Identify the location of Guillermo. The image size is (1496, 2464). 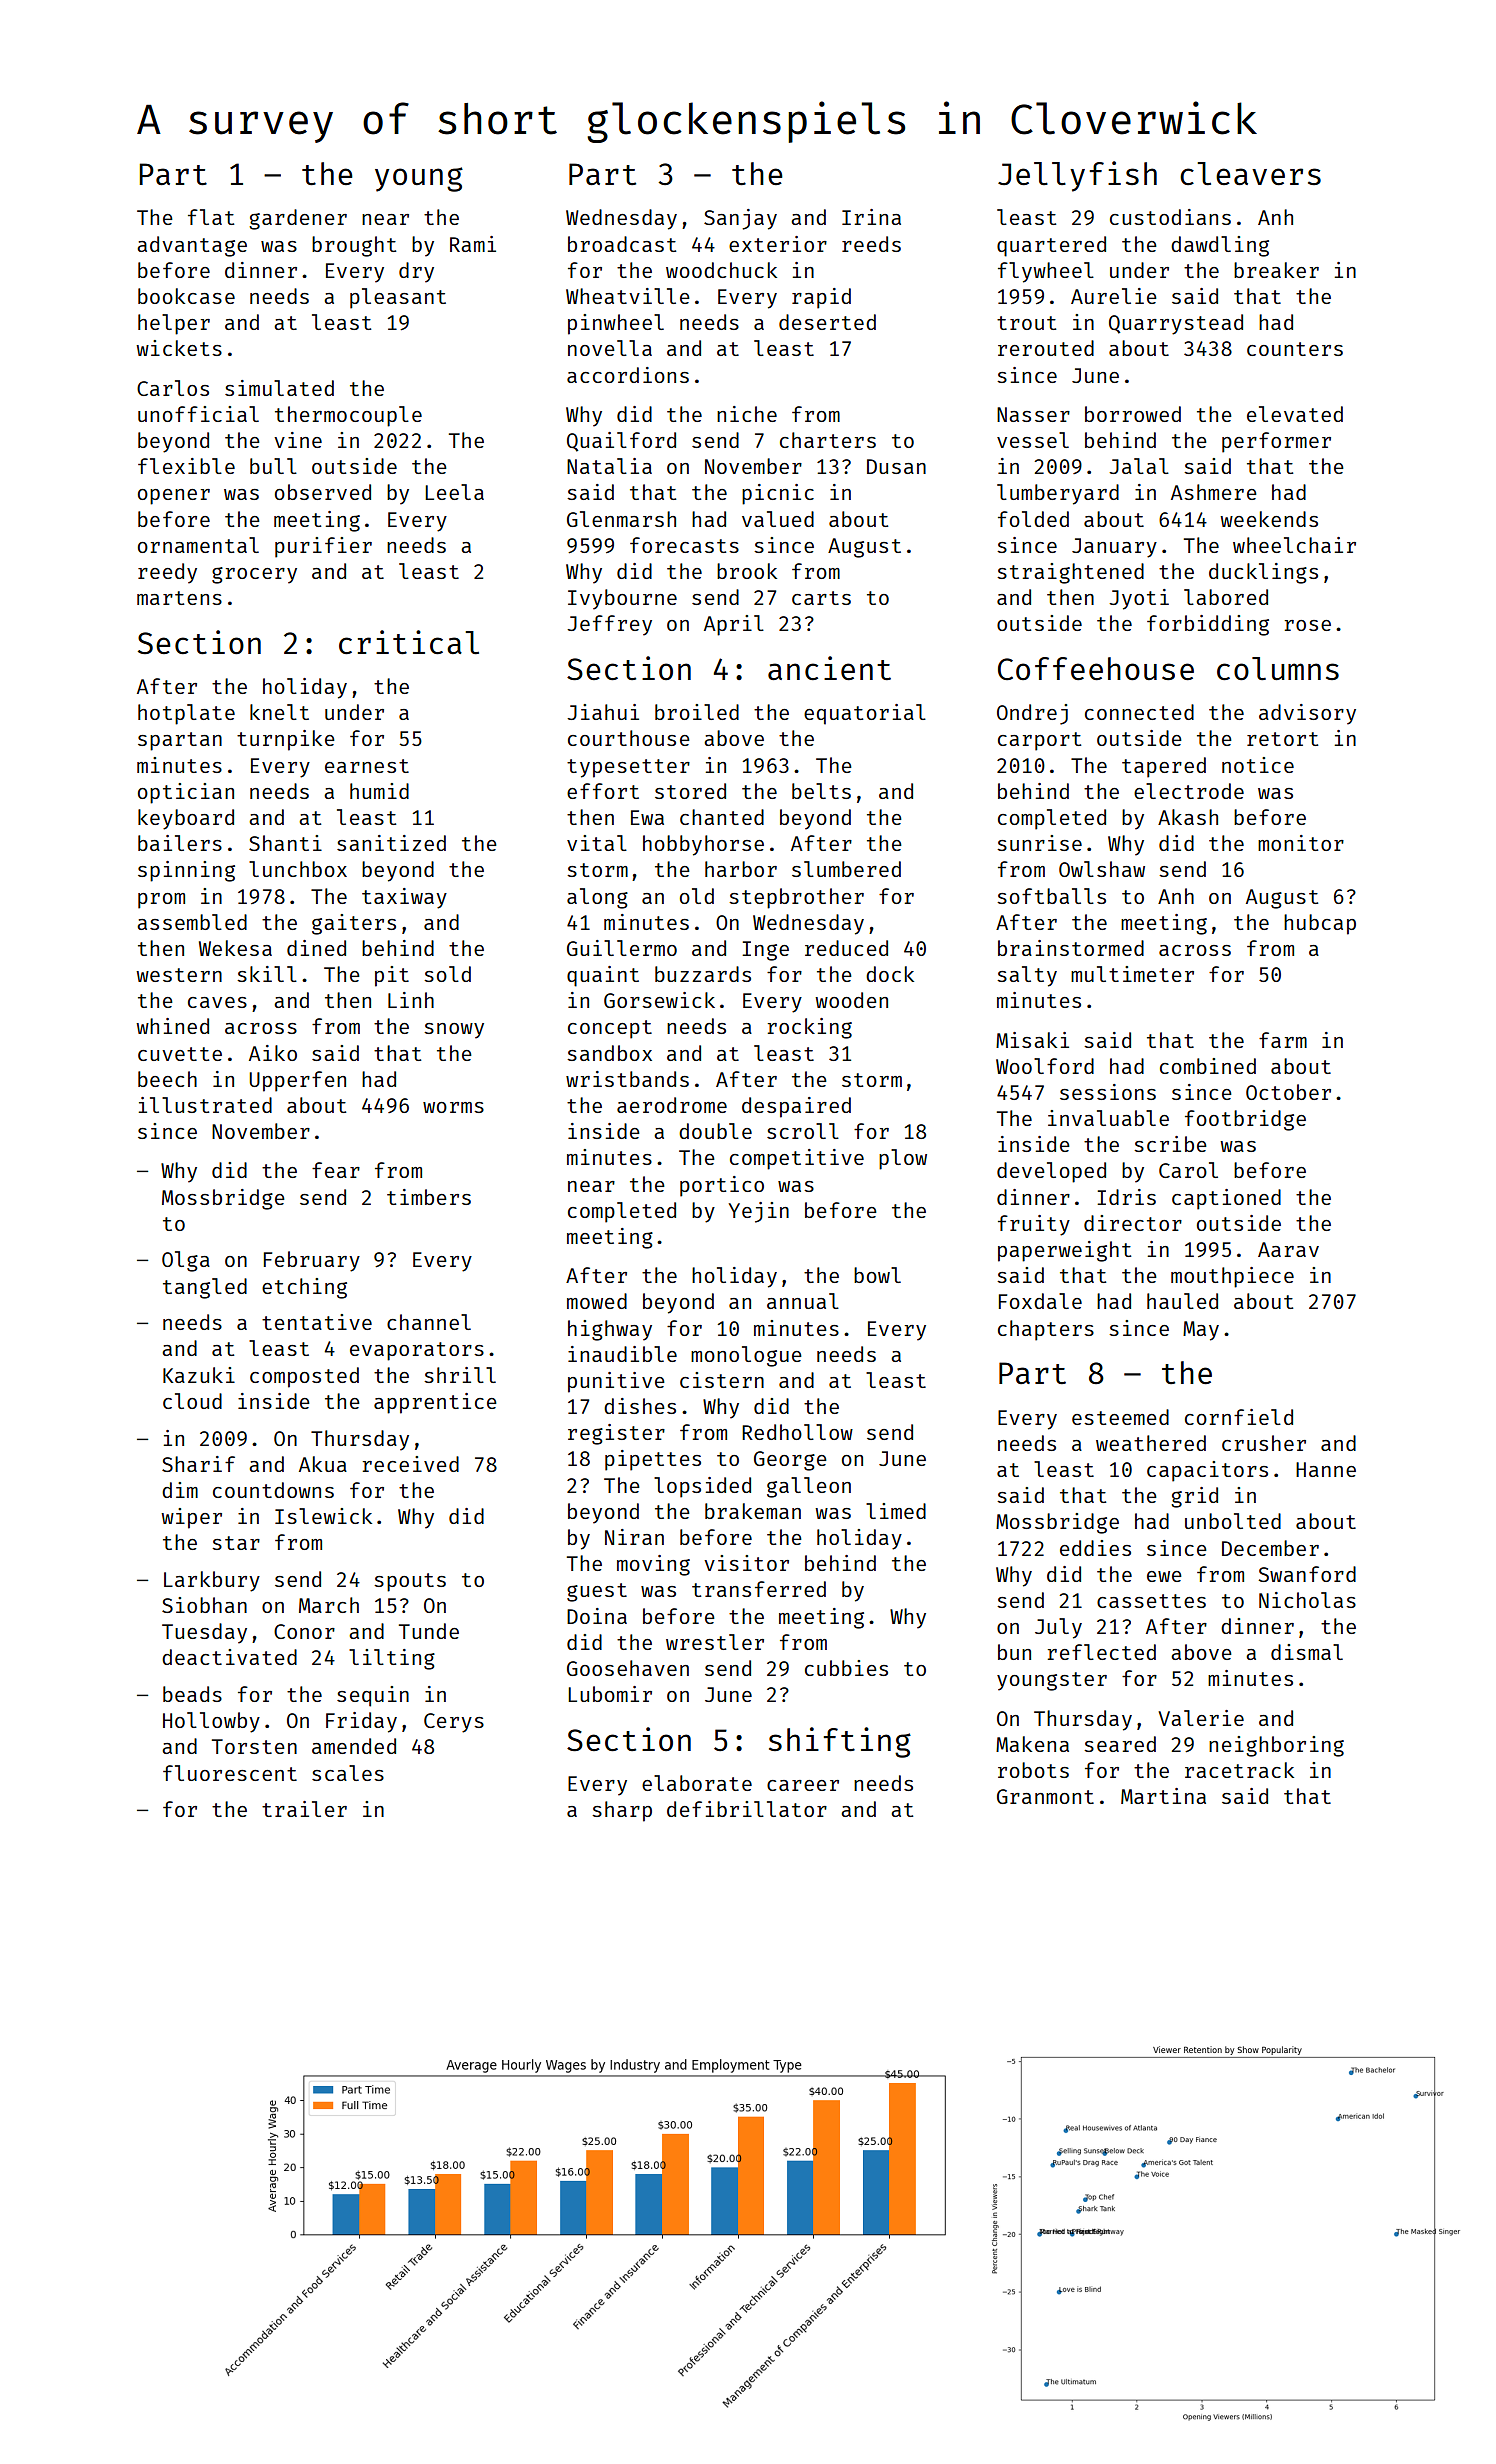
(622, 948).
